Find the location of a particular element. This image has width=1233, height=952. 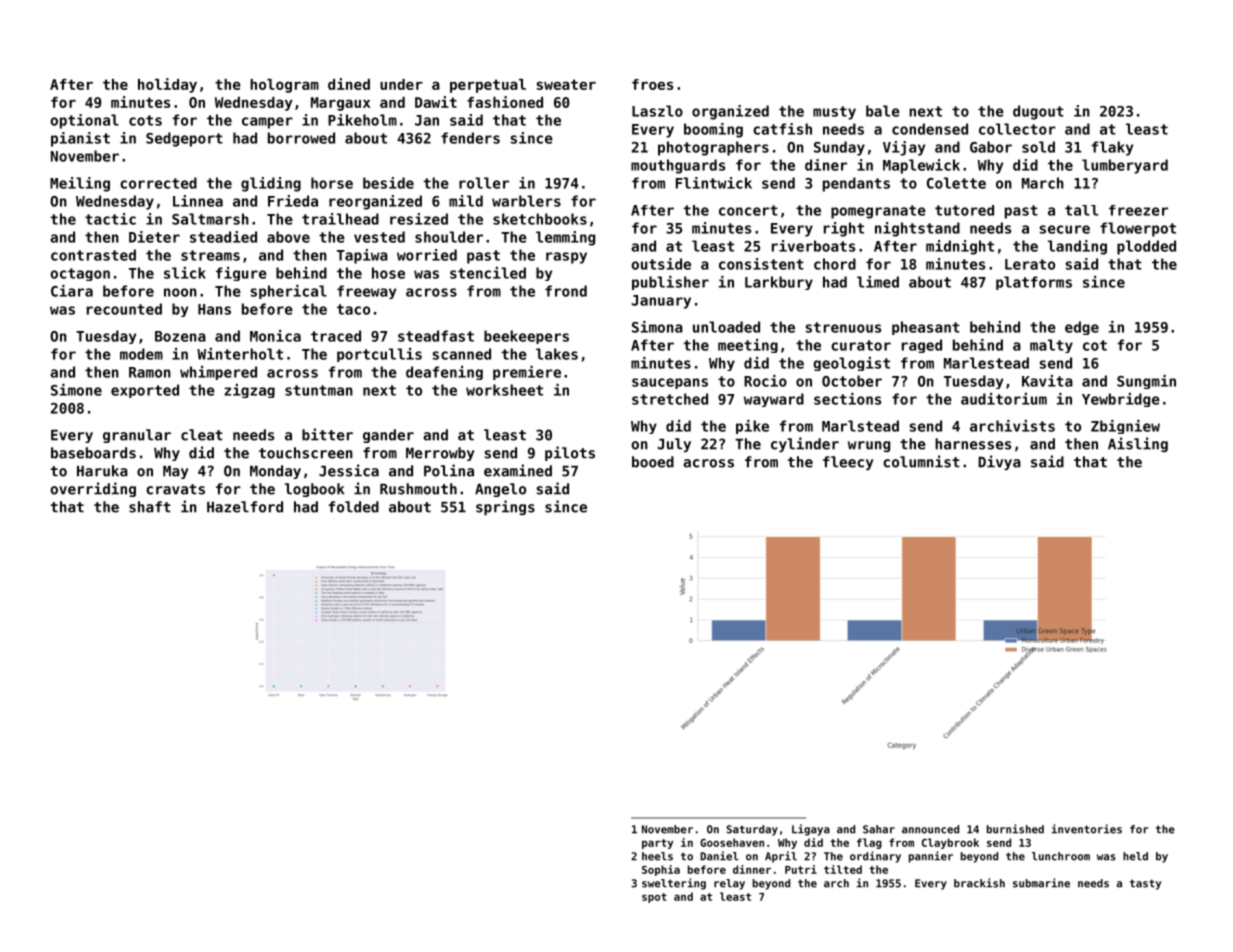

Merrowby is located at coordinates (440, 454).
